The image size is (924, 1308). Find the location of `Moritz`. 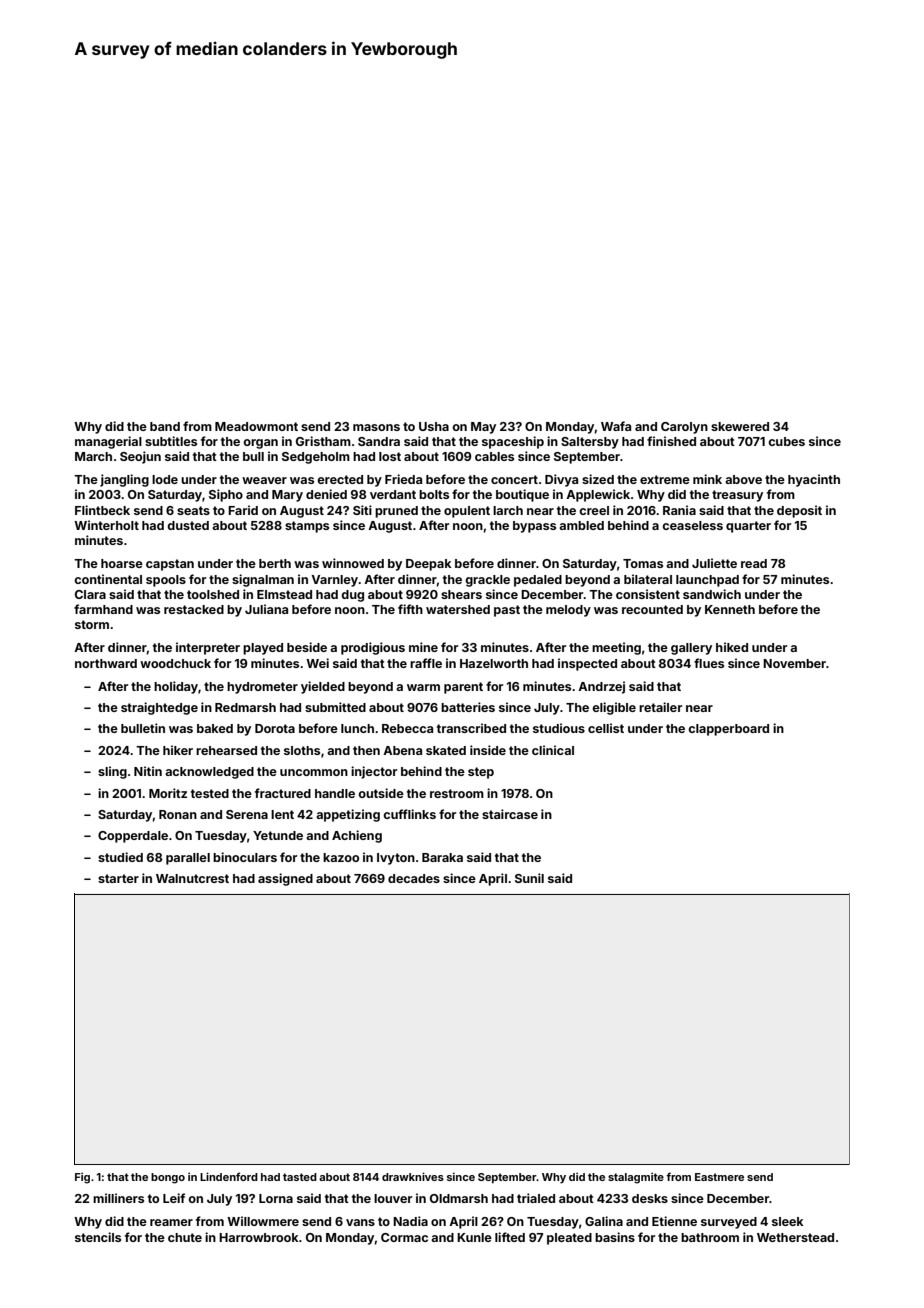

Moritz is located at coordinates (168, 793).
